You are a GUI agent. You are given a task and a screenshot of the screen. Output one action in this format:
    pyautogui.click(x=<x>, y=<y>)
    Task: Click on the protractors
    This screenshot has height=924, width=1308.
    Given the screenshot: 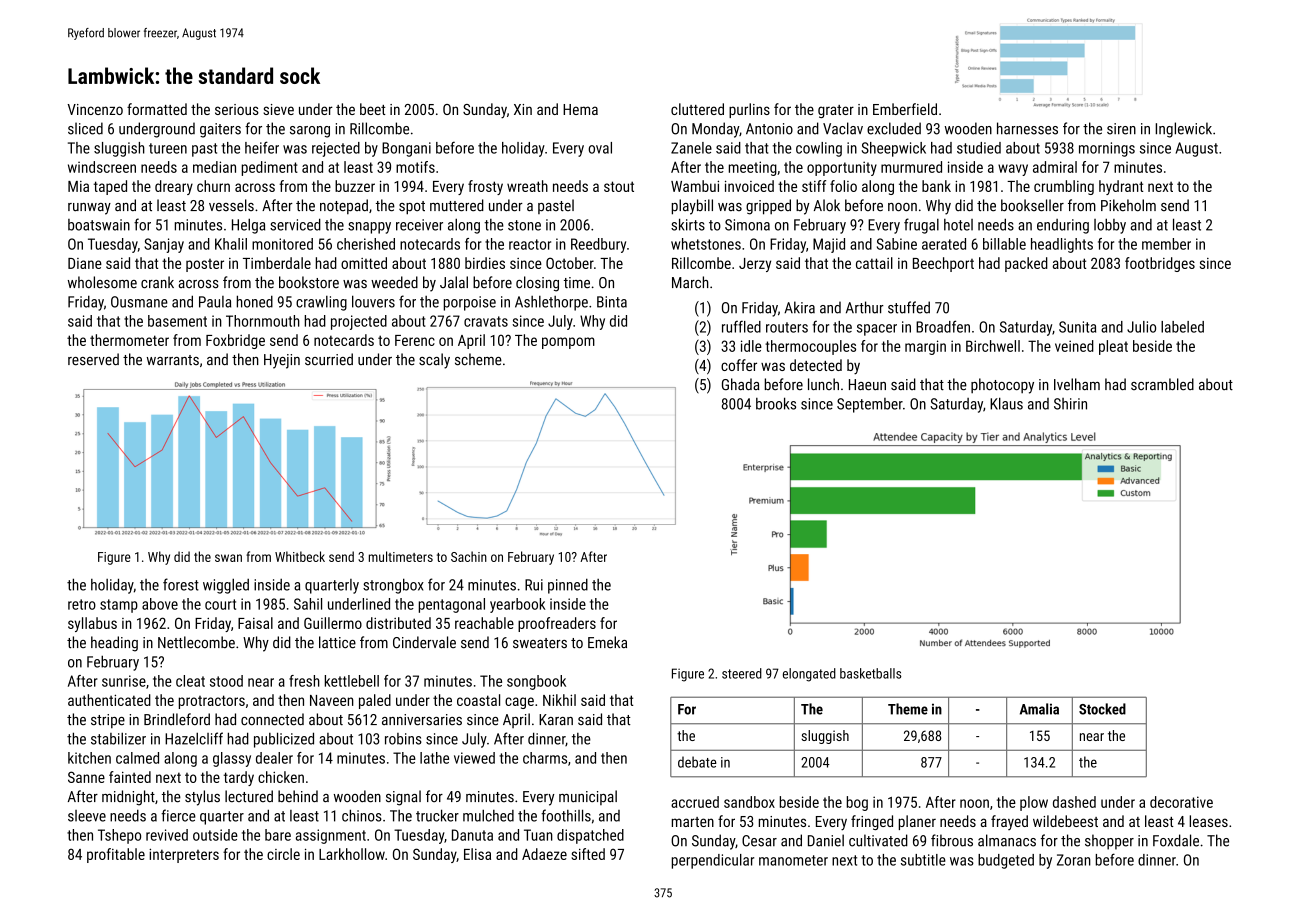 What is the action you would take?
    pyautogui.click(x=212, y=702)
